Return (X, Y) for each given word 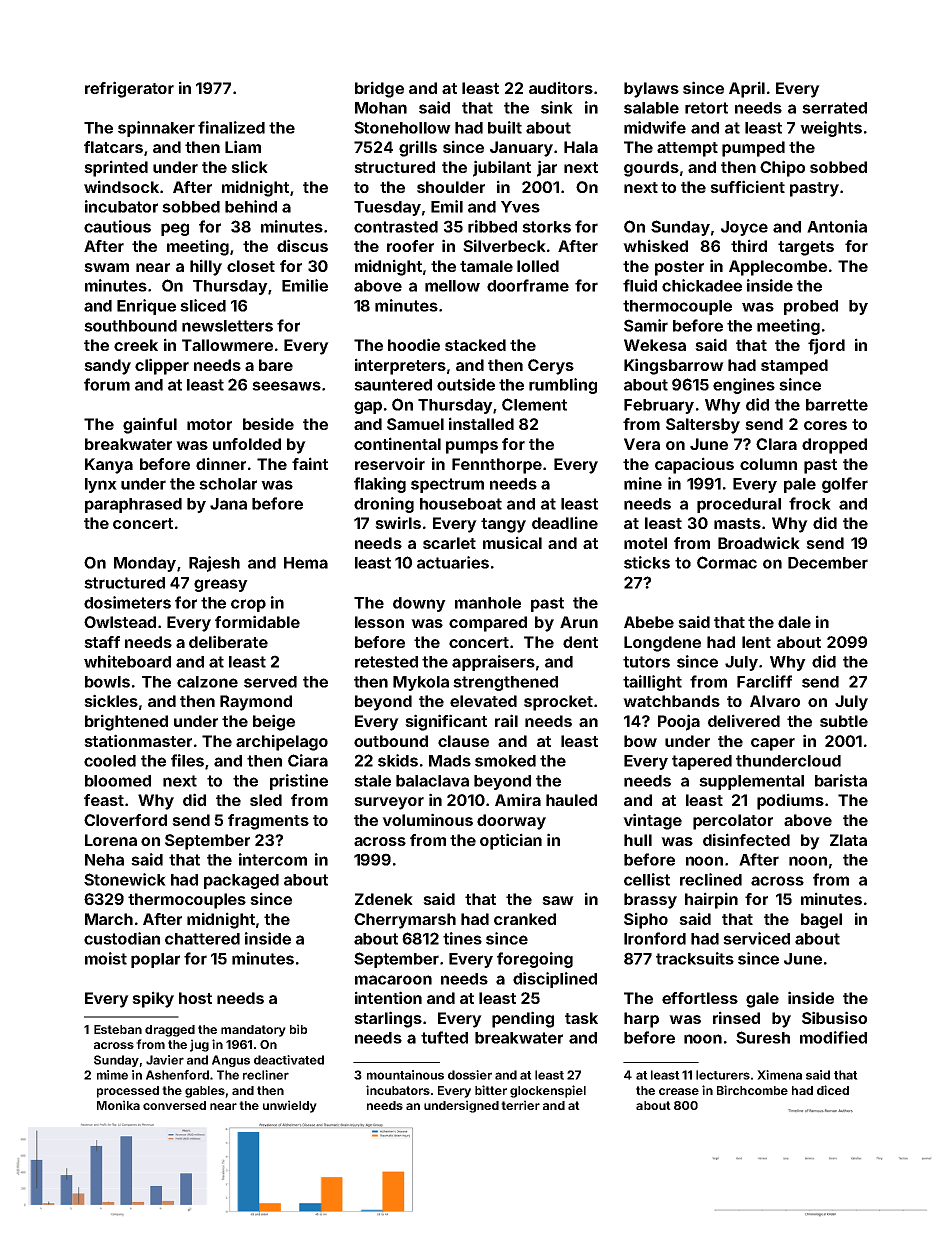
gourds (651, 169)
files (187, 760)
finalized (231, 127)
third (749, 245)
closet (251, 266)
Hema (306, 563)
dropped (834, 446)
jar (547, 168)
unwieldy (290, 1106)
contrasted (396, 227)
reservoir (390, 463)
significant (446, 722)
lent (756, 642)
